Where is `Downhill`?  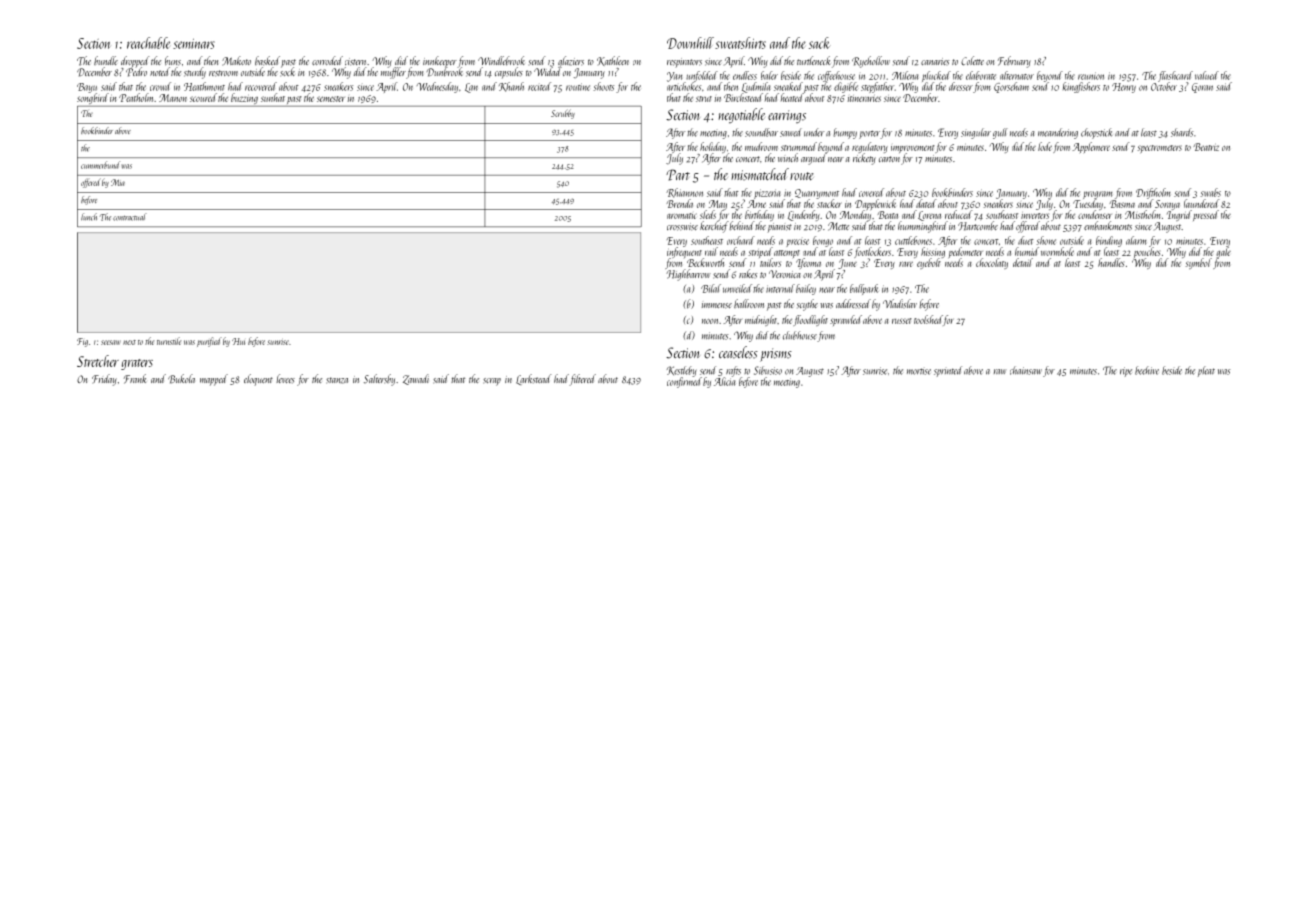
Downhill is located at coordinates (690, 43).
